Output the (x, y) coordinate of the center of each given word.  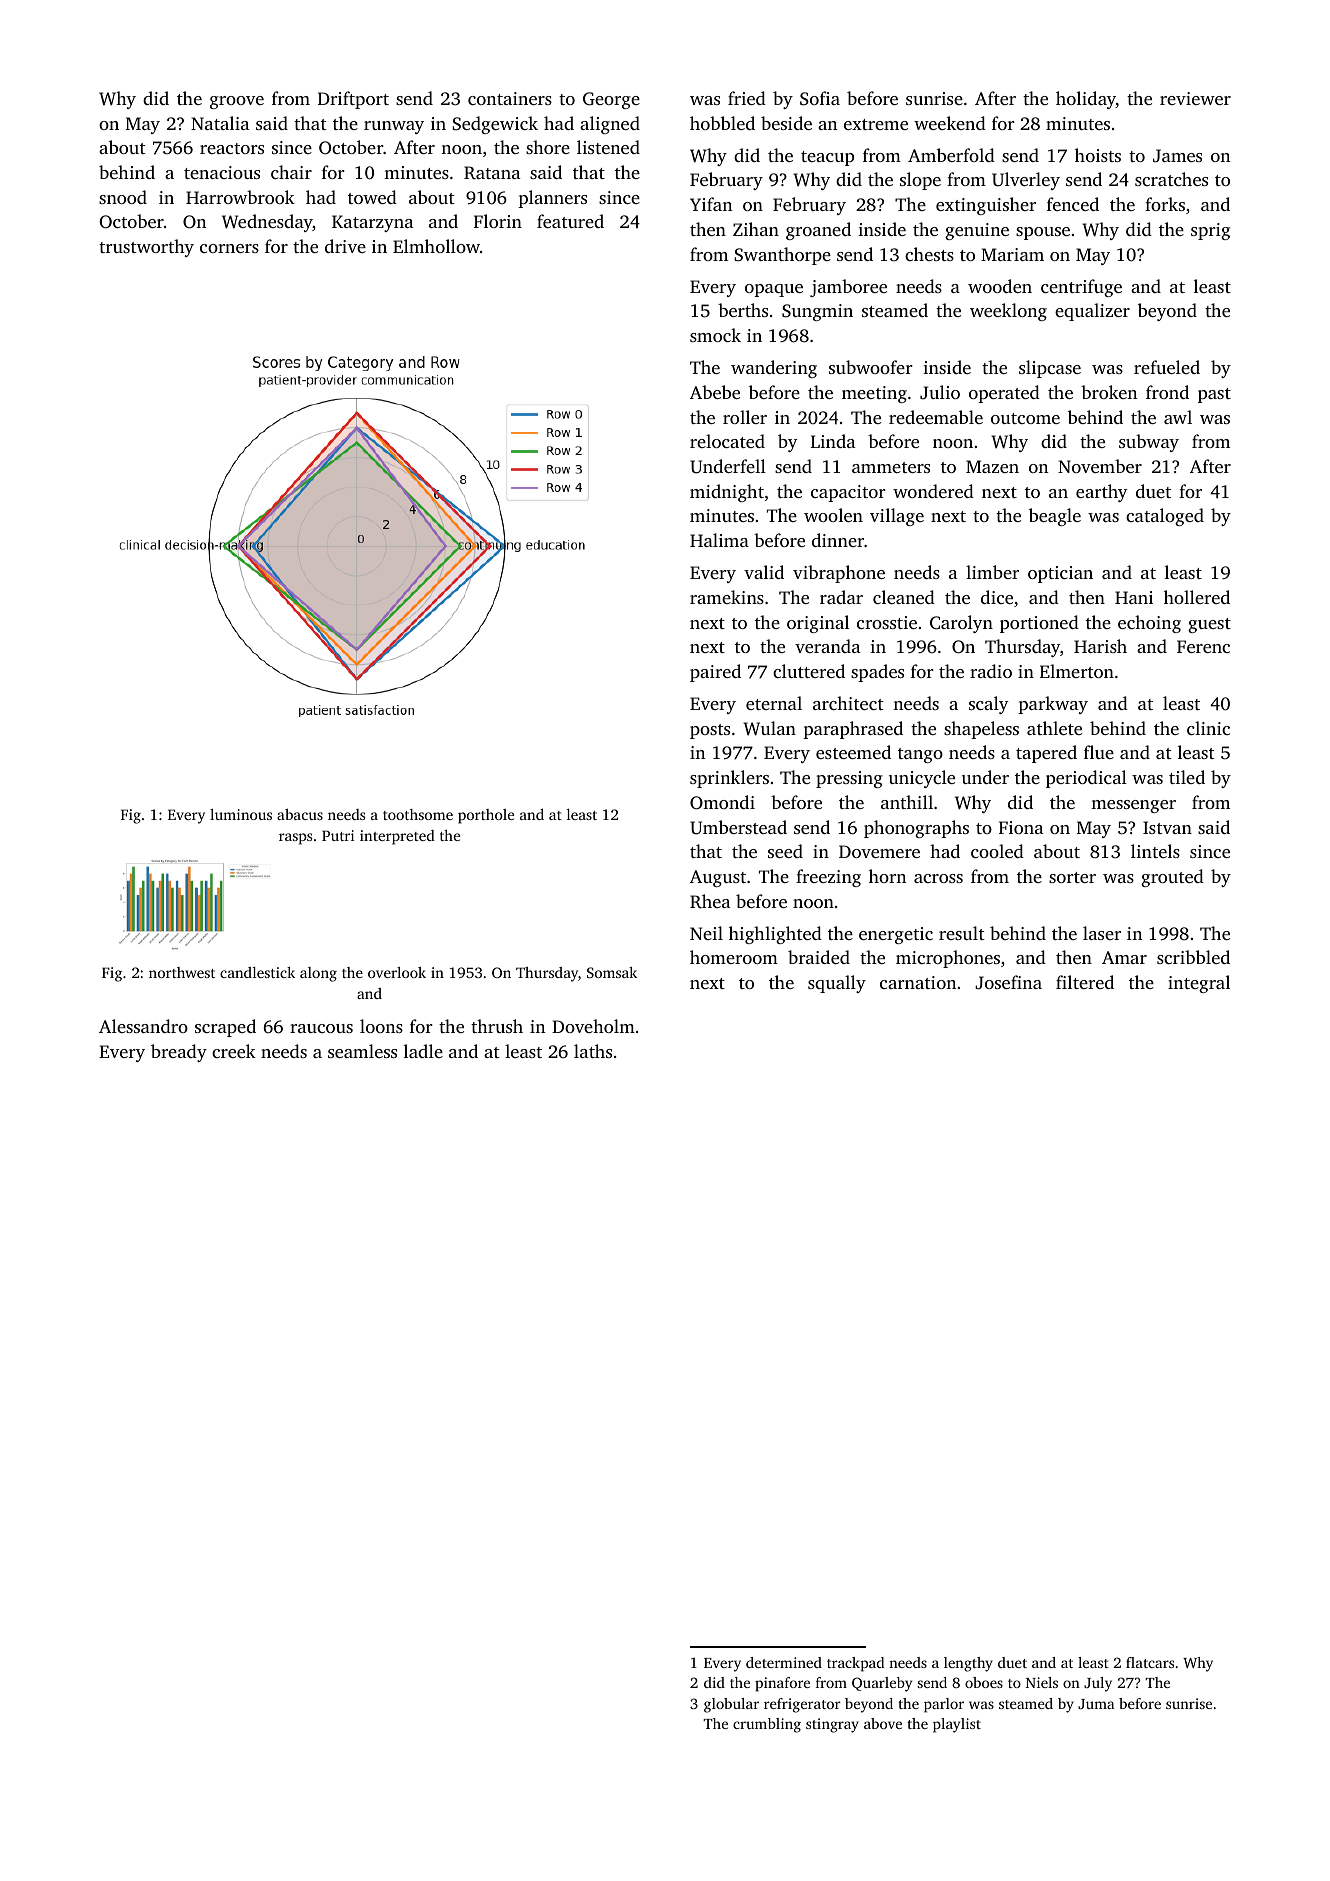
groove (237, 102)
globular (731, 1705)
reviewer (1195, 98)
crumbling (767, 1725)
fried (747, 98)
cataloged (1165, 517)
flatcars (1150, 1662)
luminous (241, 814)
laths (593, 1051)
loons (381, 1026)
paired (715, 673)
